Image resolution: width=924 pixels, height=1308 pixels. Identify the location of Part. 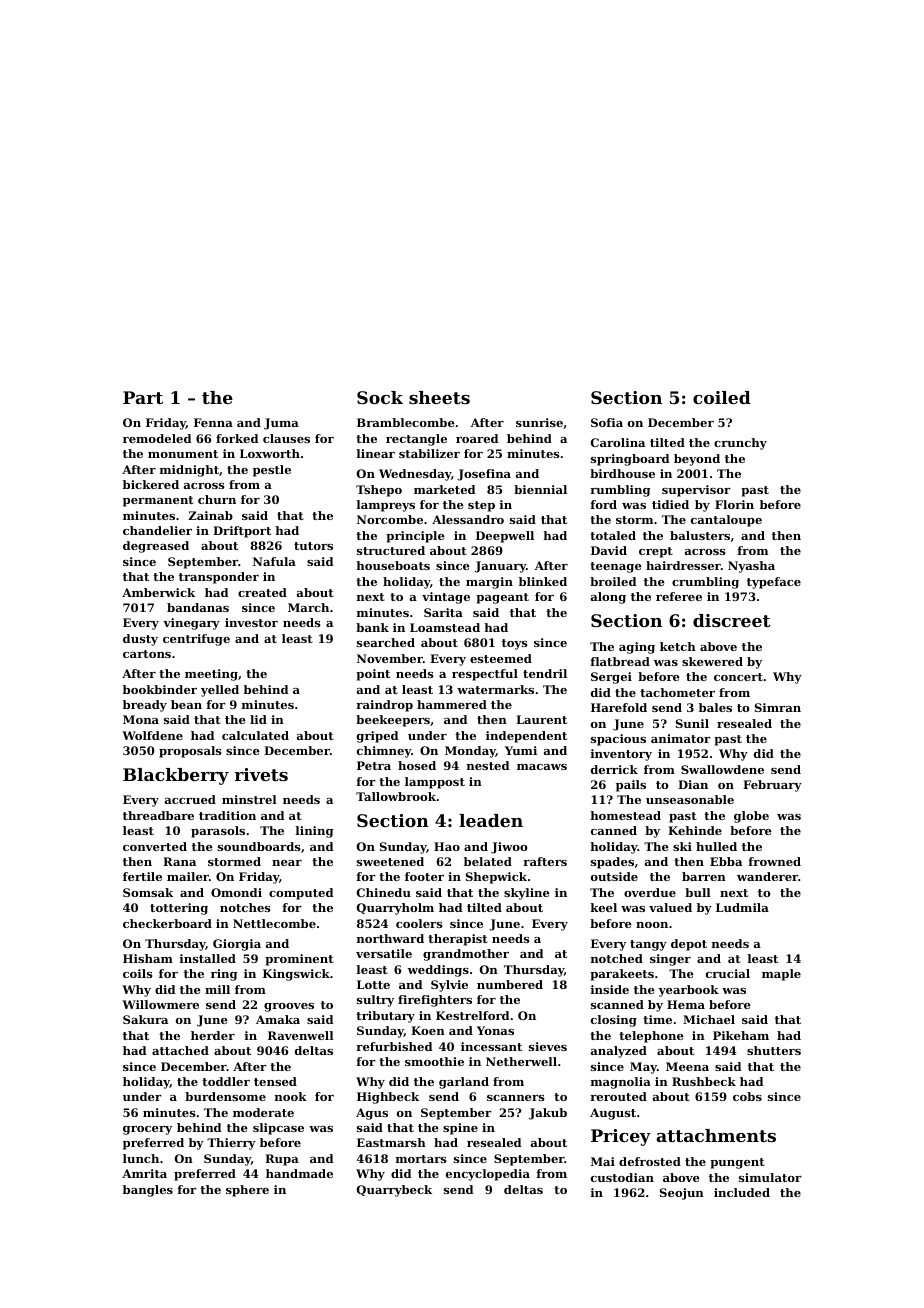
(143, 397).
